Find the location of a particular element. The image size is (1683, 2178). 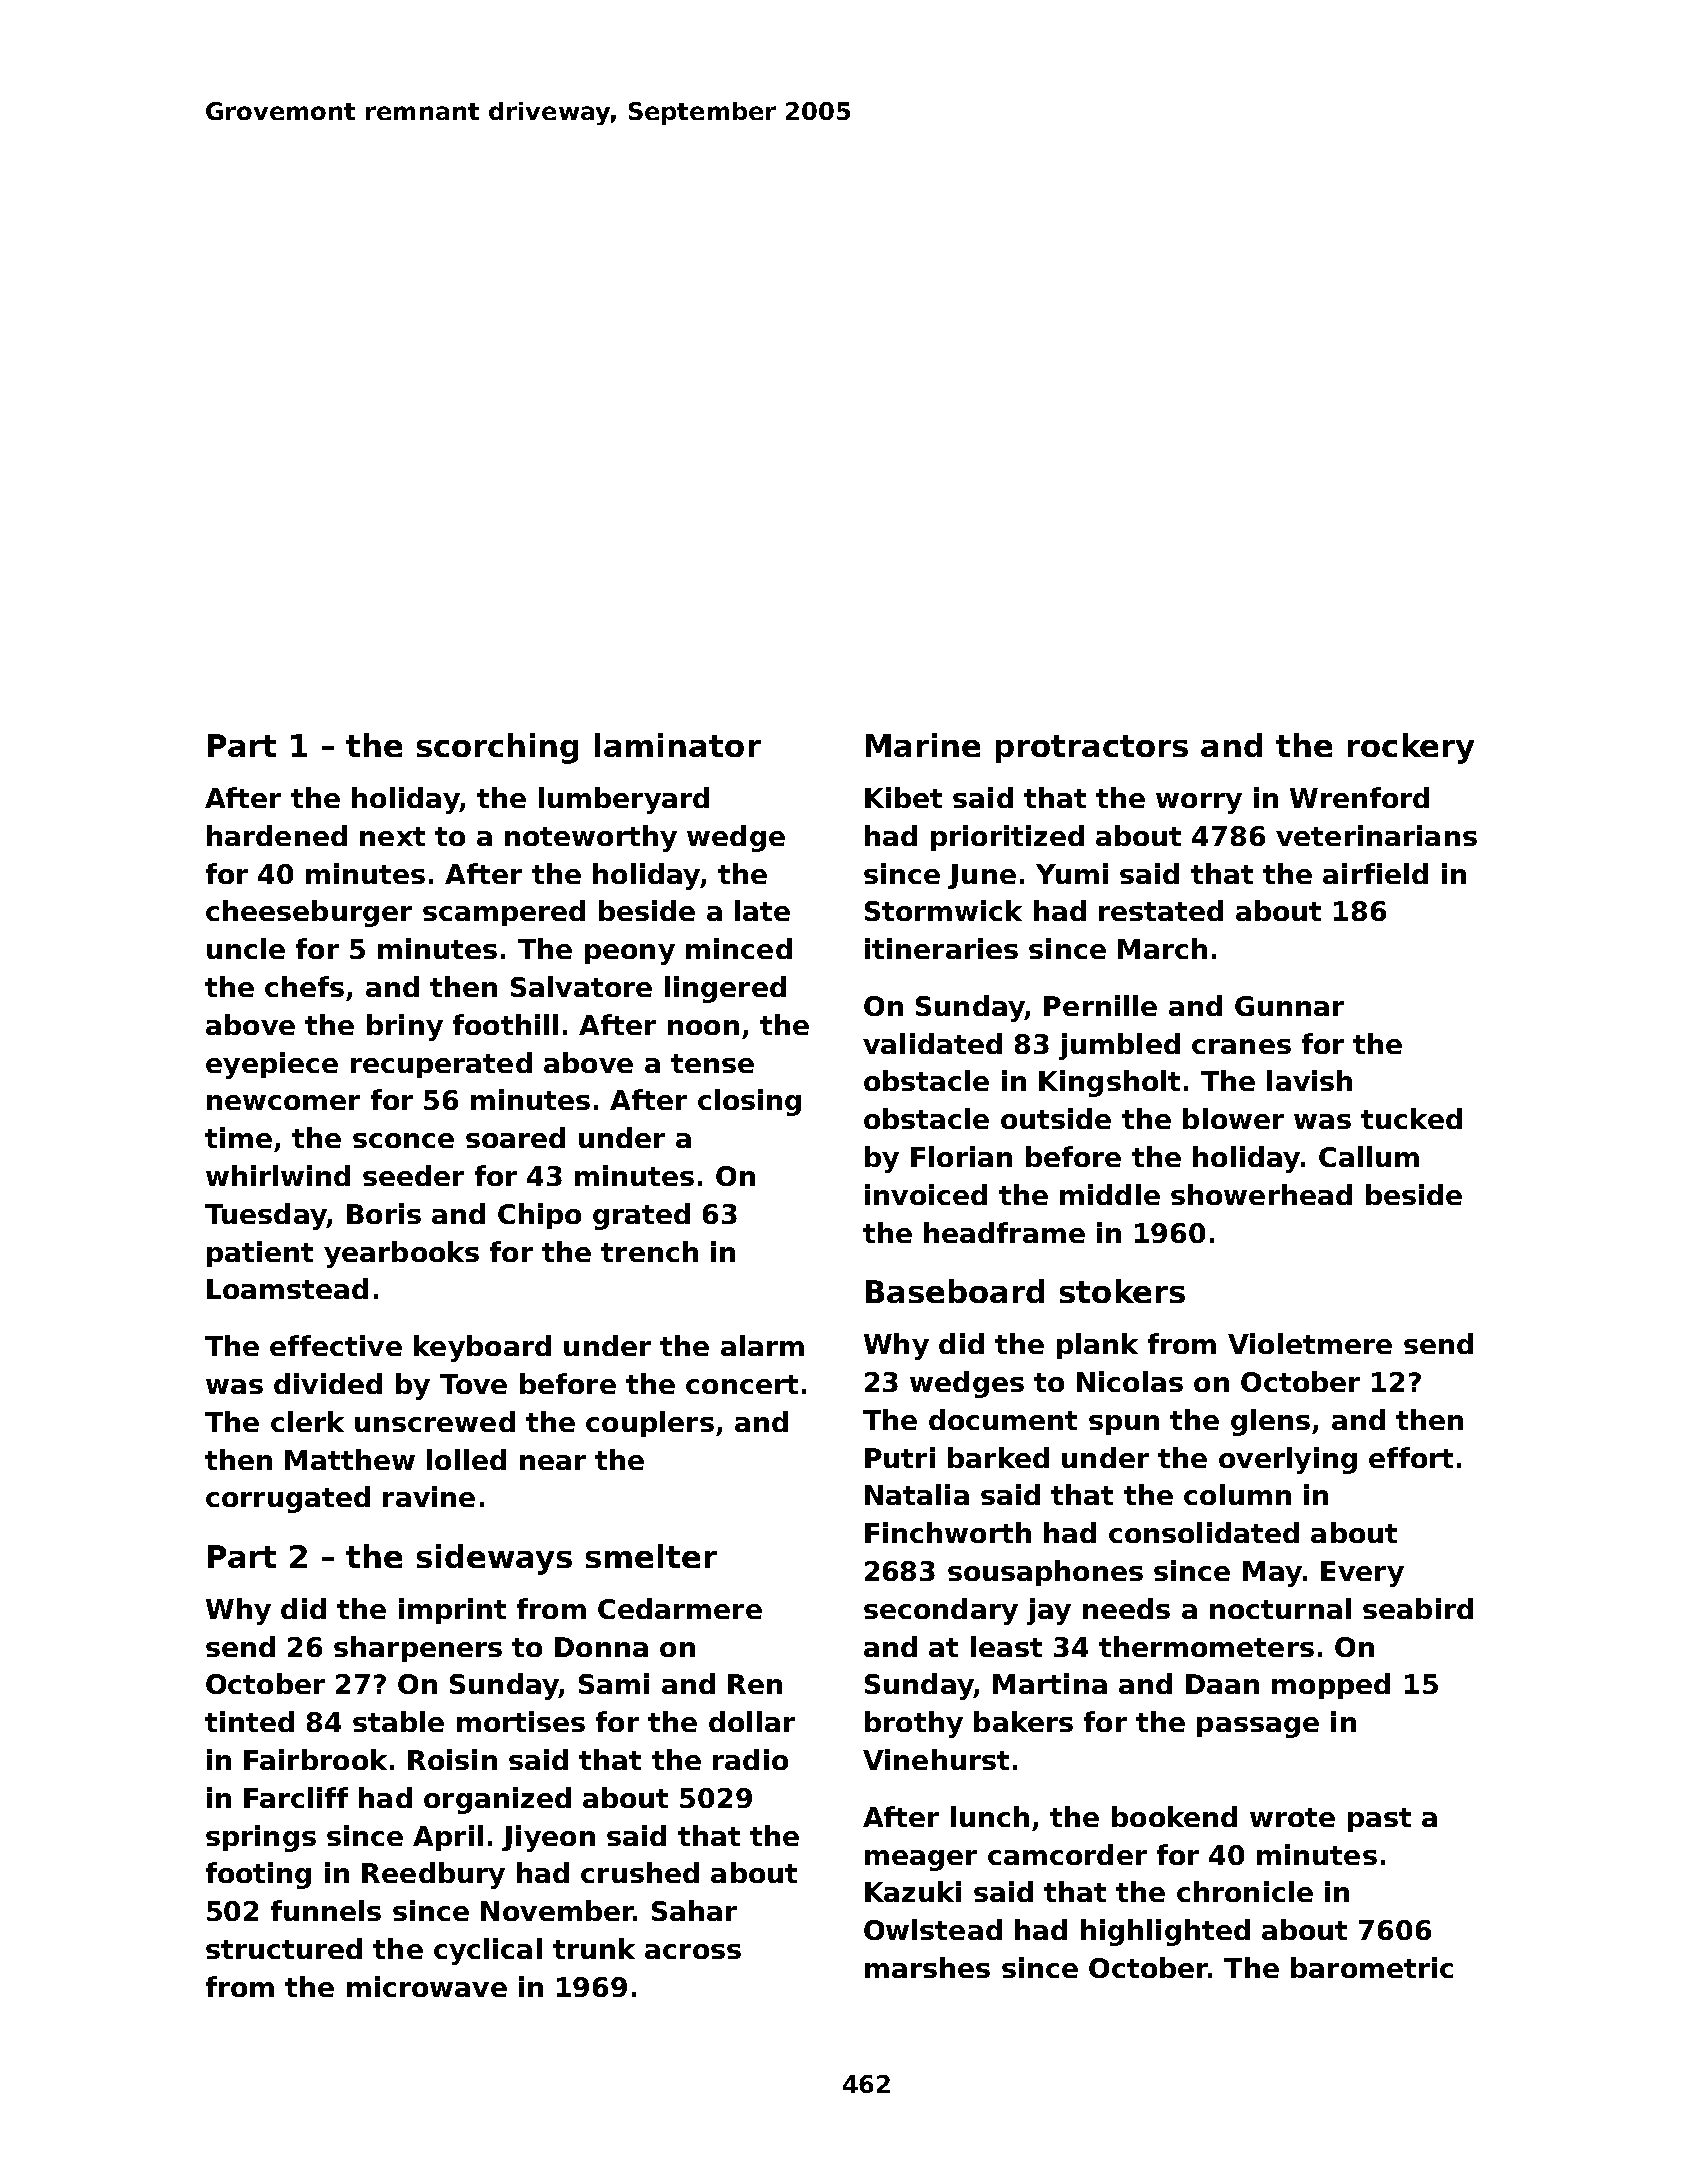

highlighted is located at coordinates (1165, 1932).
